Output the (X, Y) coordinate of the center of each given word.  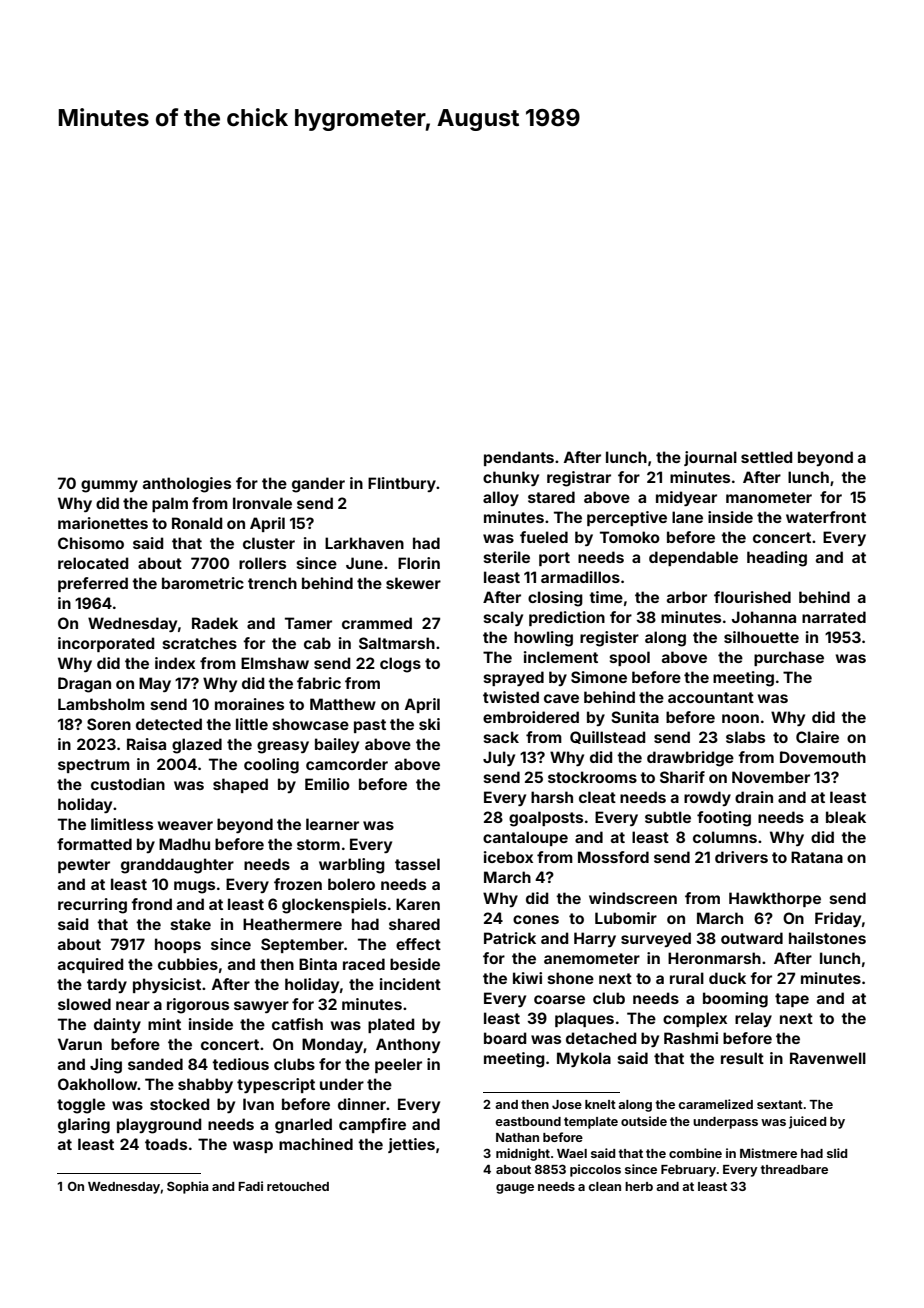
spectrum (94, 766)
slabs (745, 737)
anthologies (187, 485)
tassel (417, 864)
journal (710, 458)
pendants (519, 458)
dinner (362, 1104)
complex (695, 1019)
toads (166, 1144)
